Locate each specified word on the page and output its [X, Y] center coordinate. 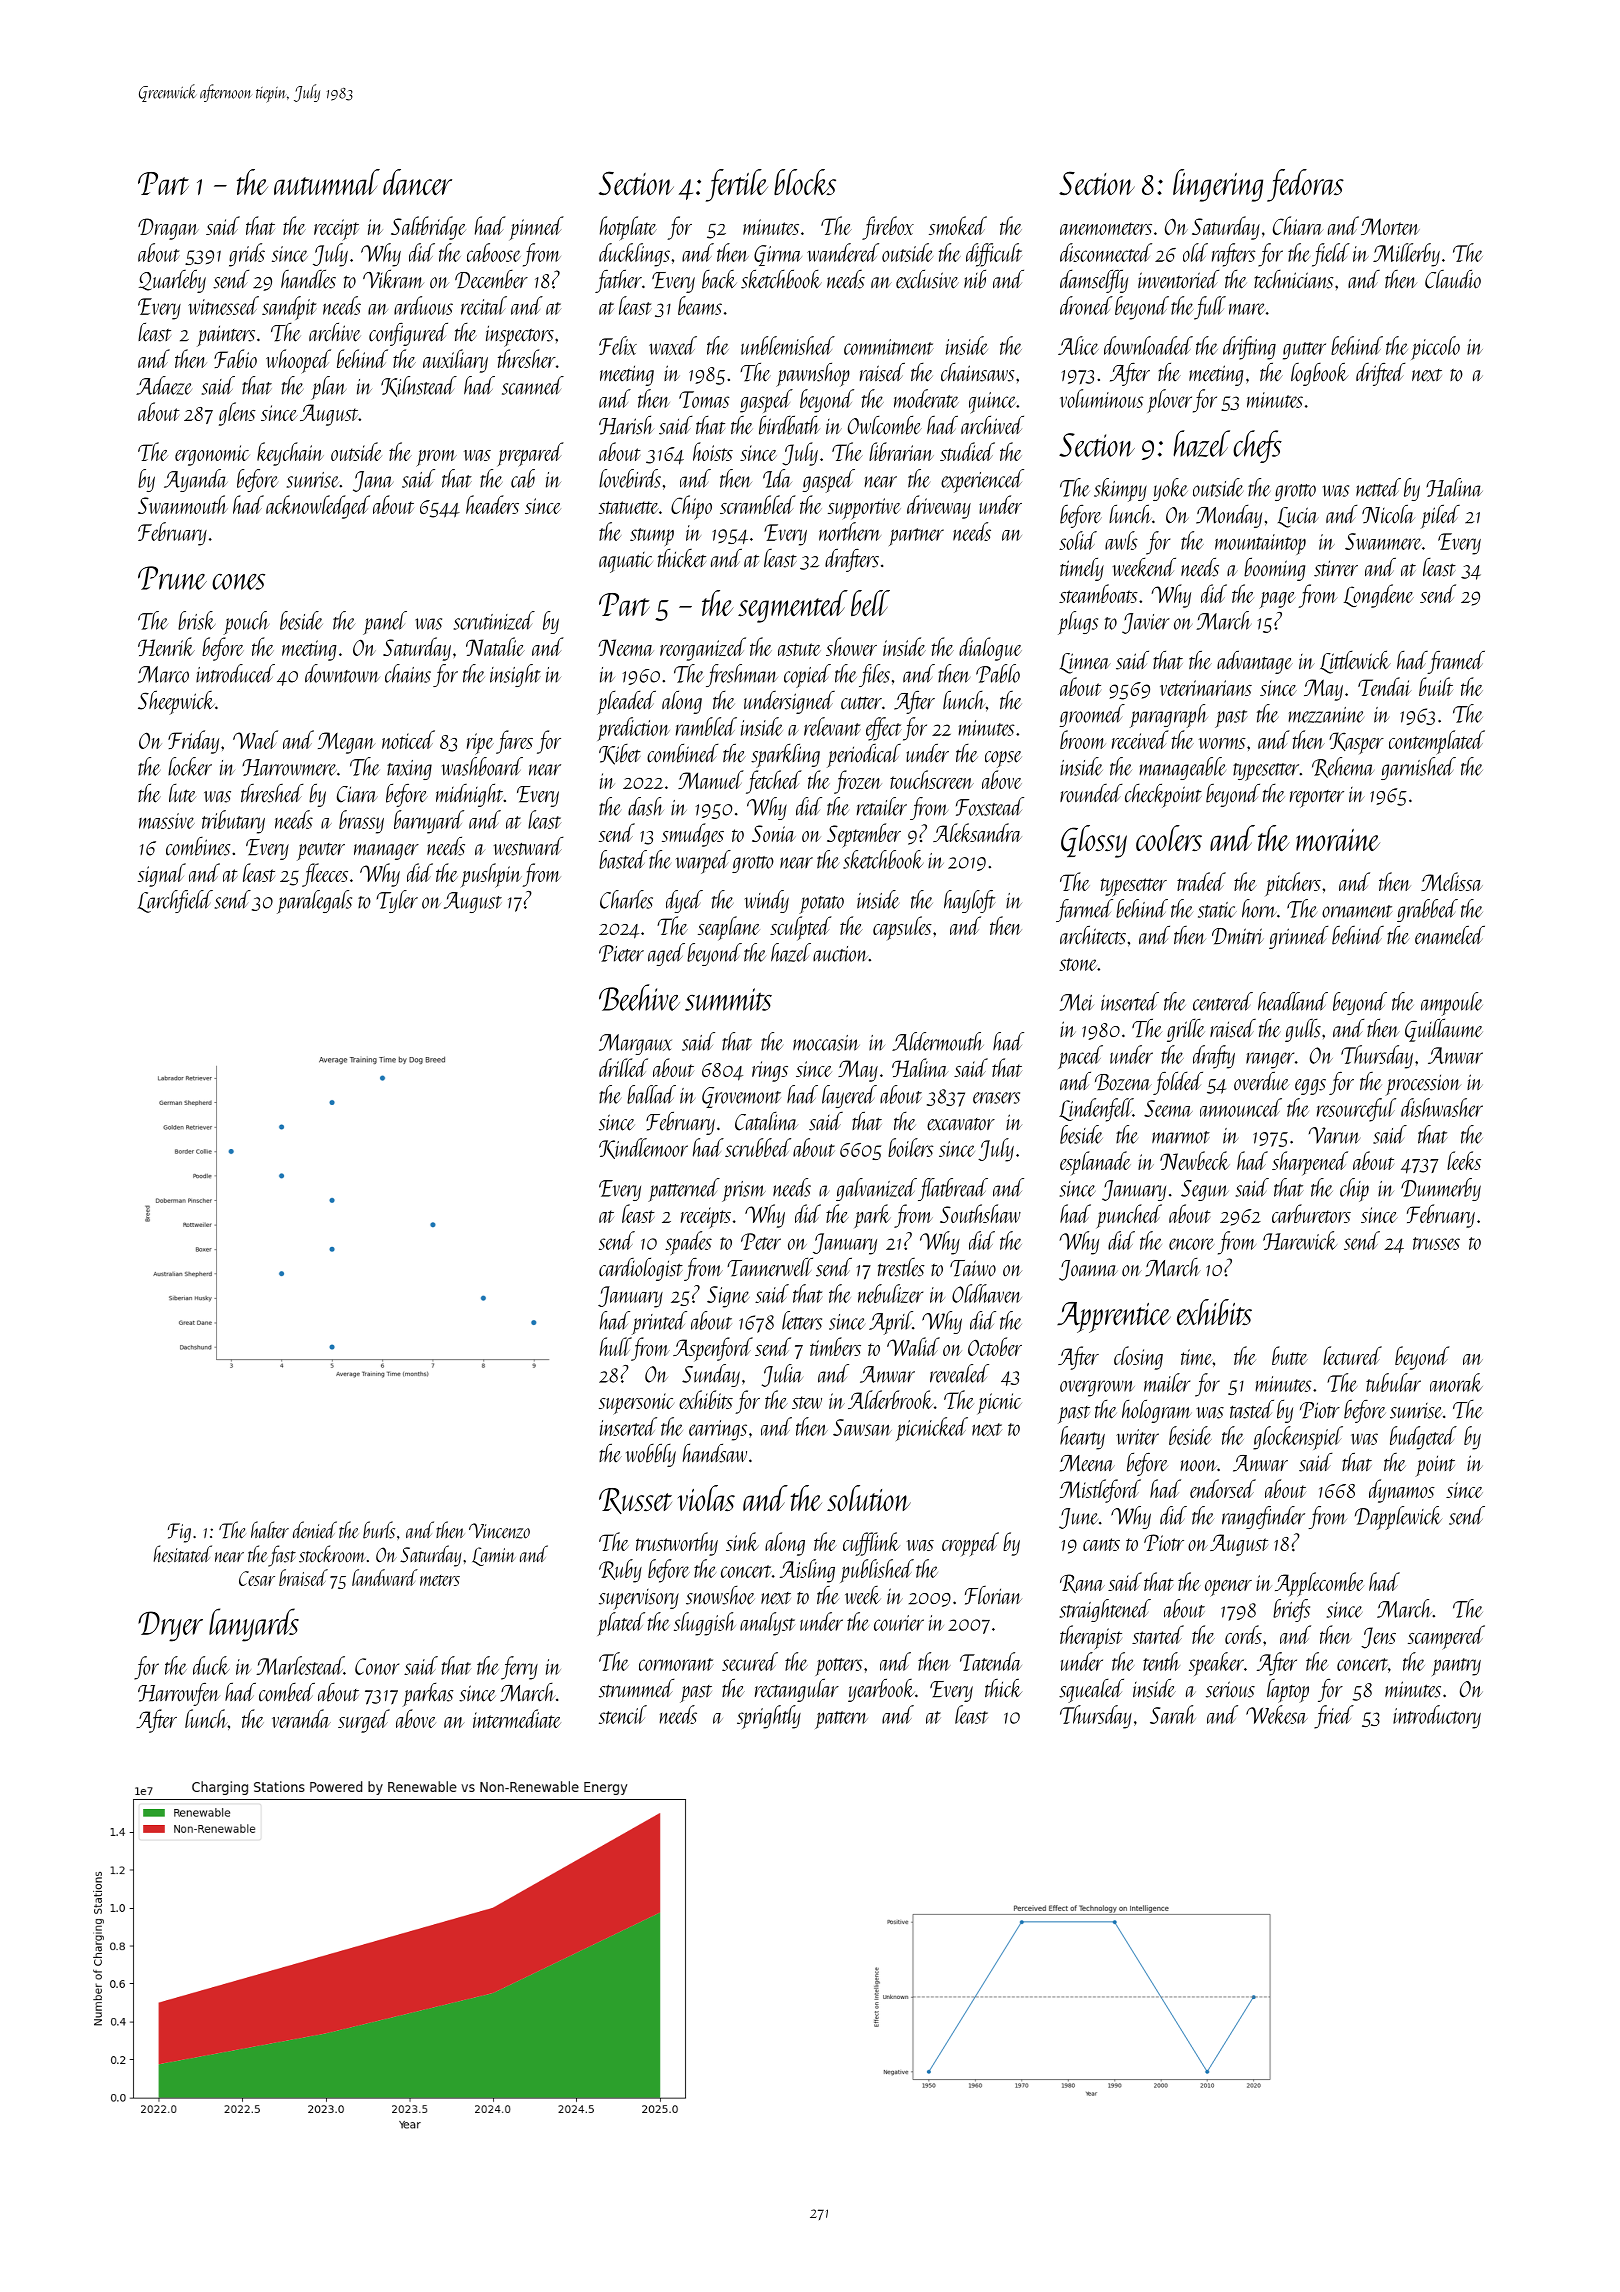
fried [1334, 1717]
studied [967, 451]
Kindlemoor [643, 1148]
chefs [1257, 446]
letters [802, 1320]
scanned [533, 385]
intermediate [517, 1718]
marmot [1181, 1137]
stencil [623, 1714]
